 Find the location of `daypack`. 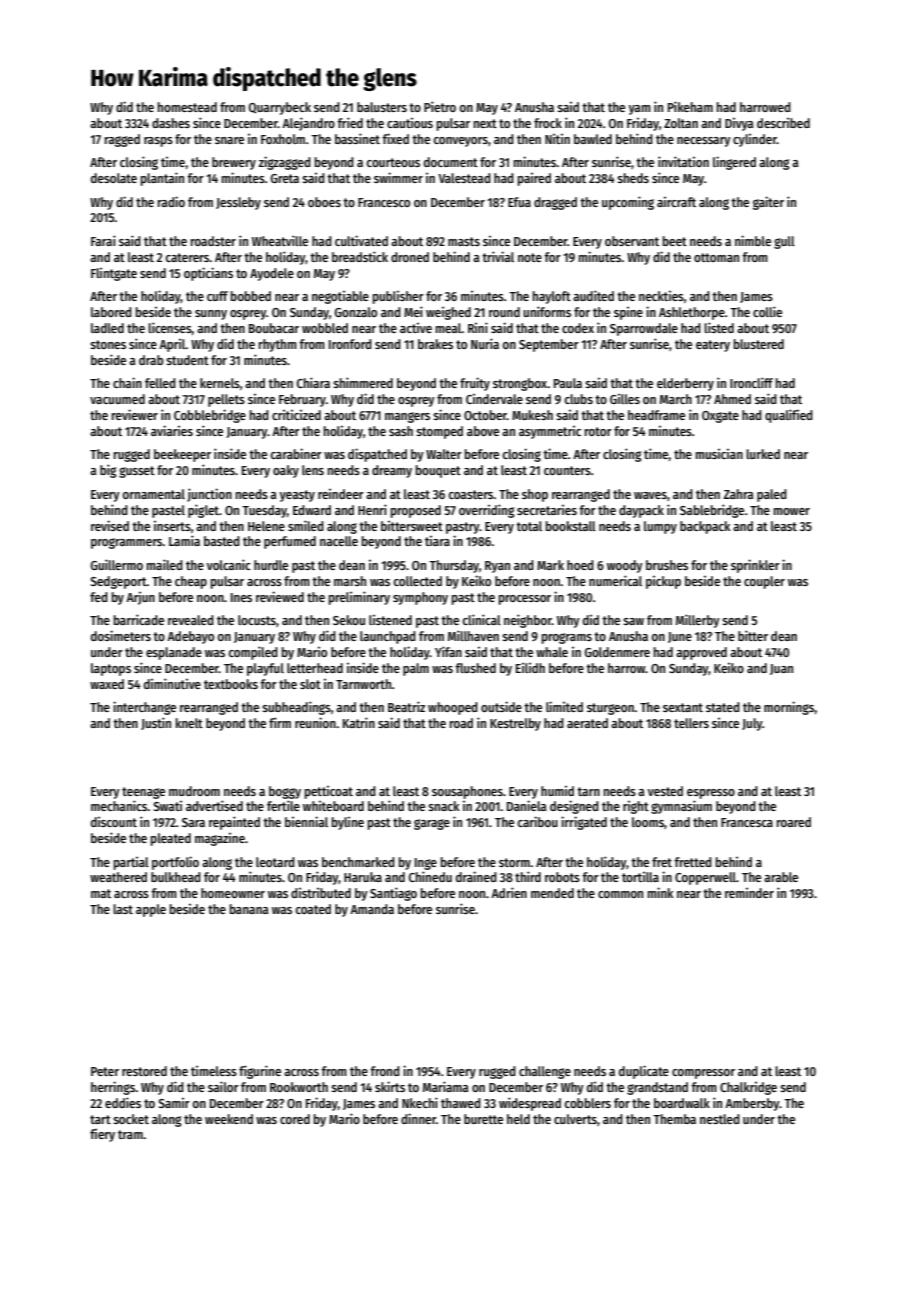

daypack is located at coordinates (641, 511).
